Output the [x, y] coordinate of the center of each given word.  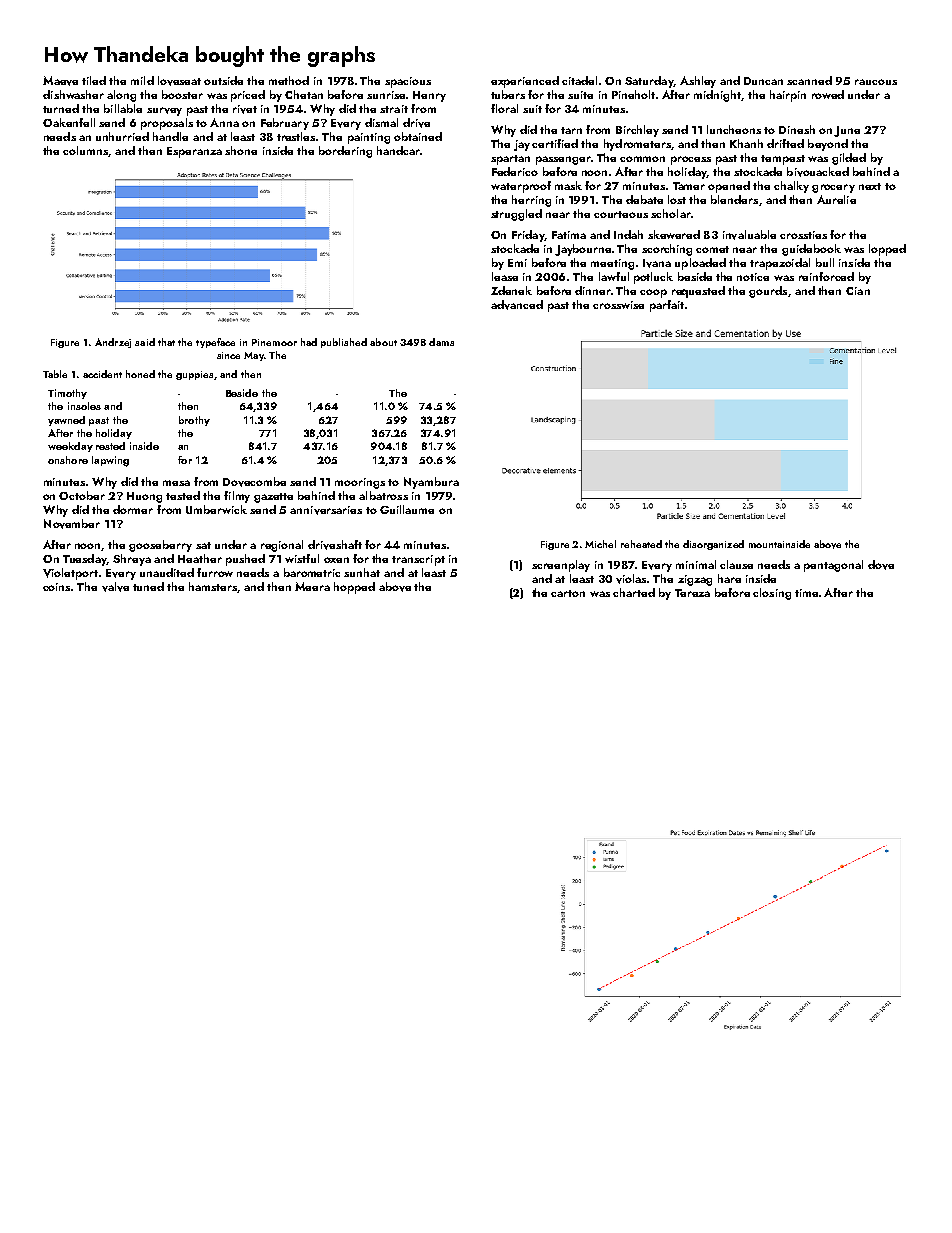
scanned [809, 80]
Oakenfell [69, 122]
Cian [858, 291]
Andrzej [113, 343]
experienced [525, 82]
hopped [354, 588]
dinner [593, 290]
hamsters [213, 586]
